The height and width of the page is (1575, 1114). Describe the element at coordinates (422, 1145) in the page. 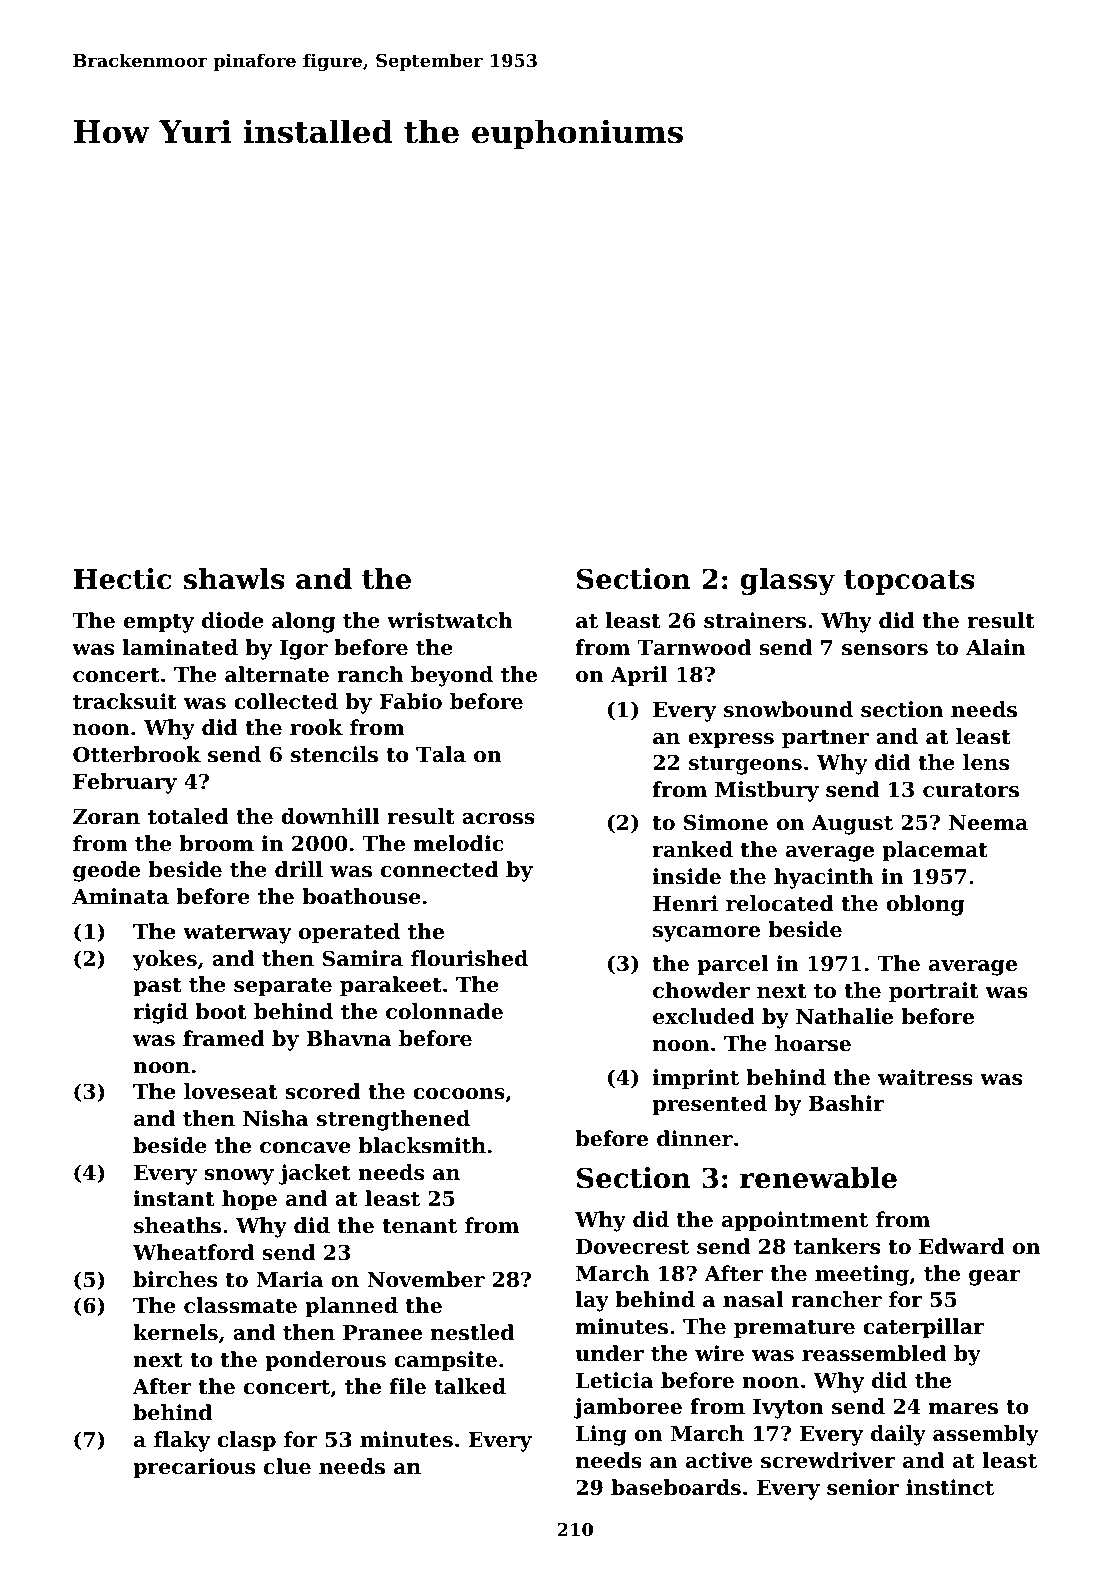

I see `blacksmith` at that location.
